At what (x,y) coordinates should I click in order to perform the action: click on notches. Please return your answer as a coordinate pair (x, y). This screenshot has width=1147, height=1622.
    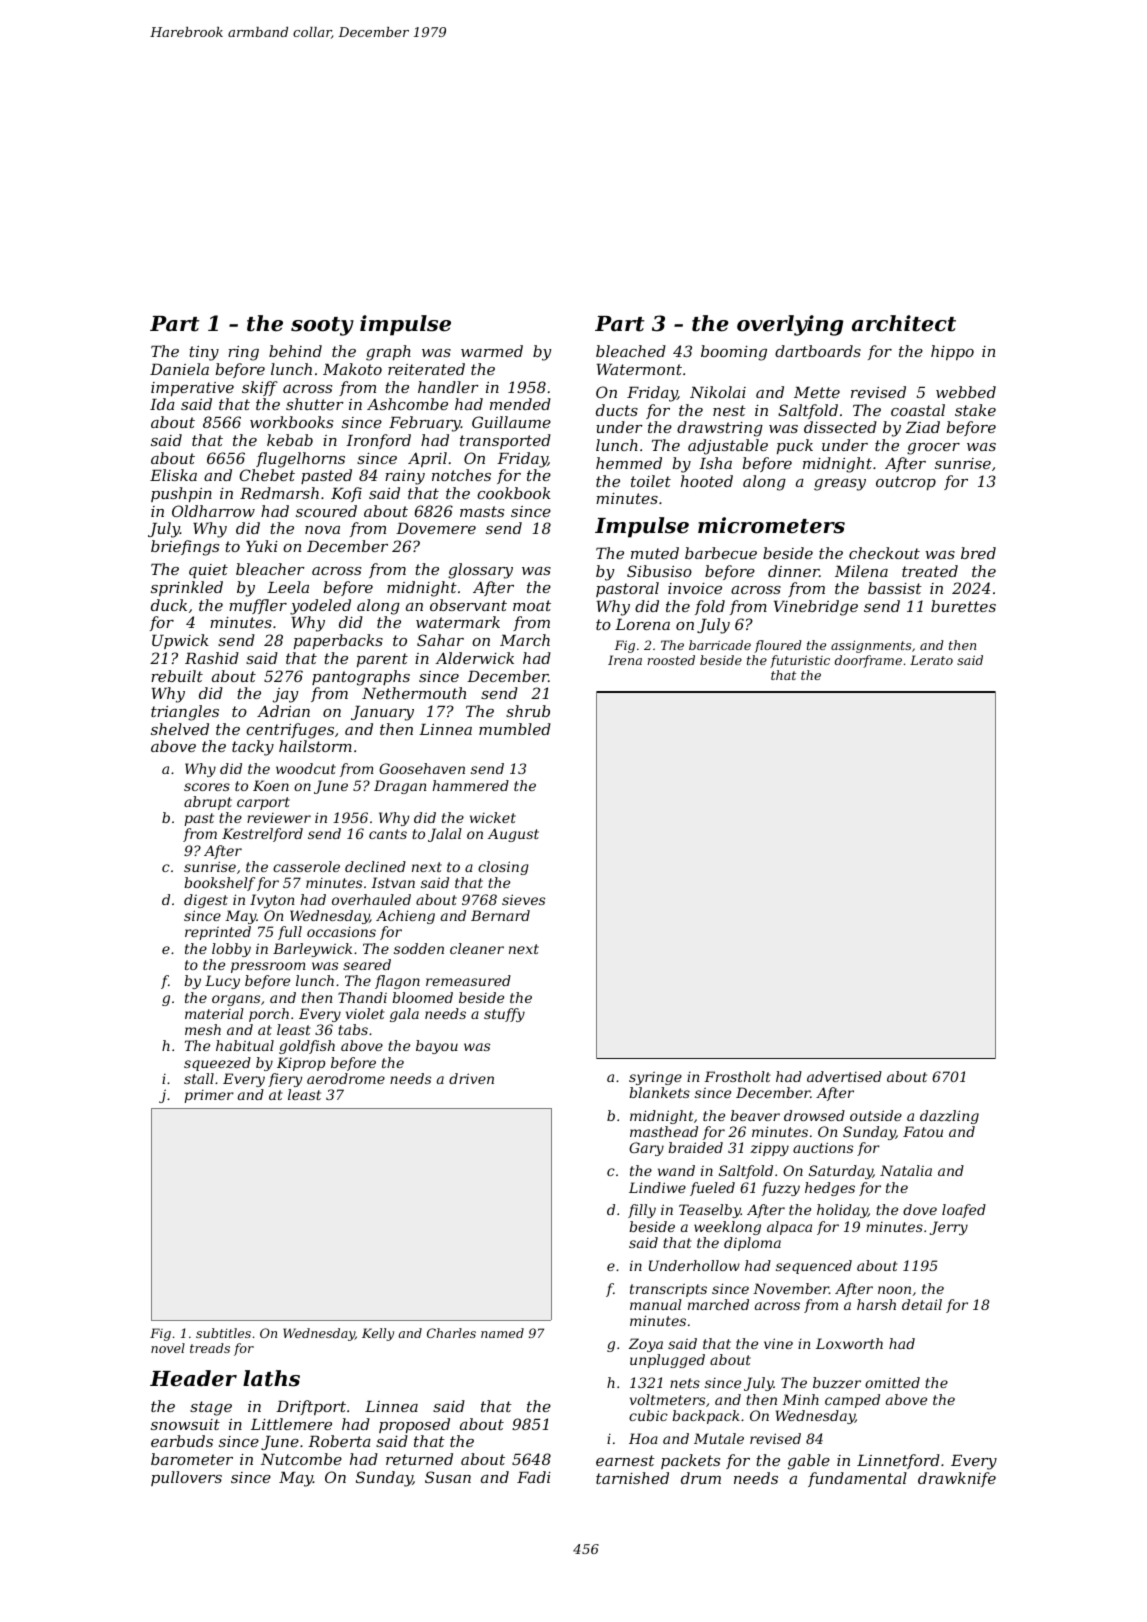
    Looking at the image, I should click on (461, 475).
